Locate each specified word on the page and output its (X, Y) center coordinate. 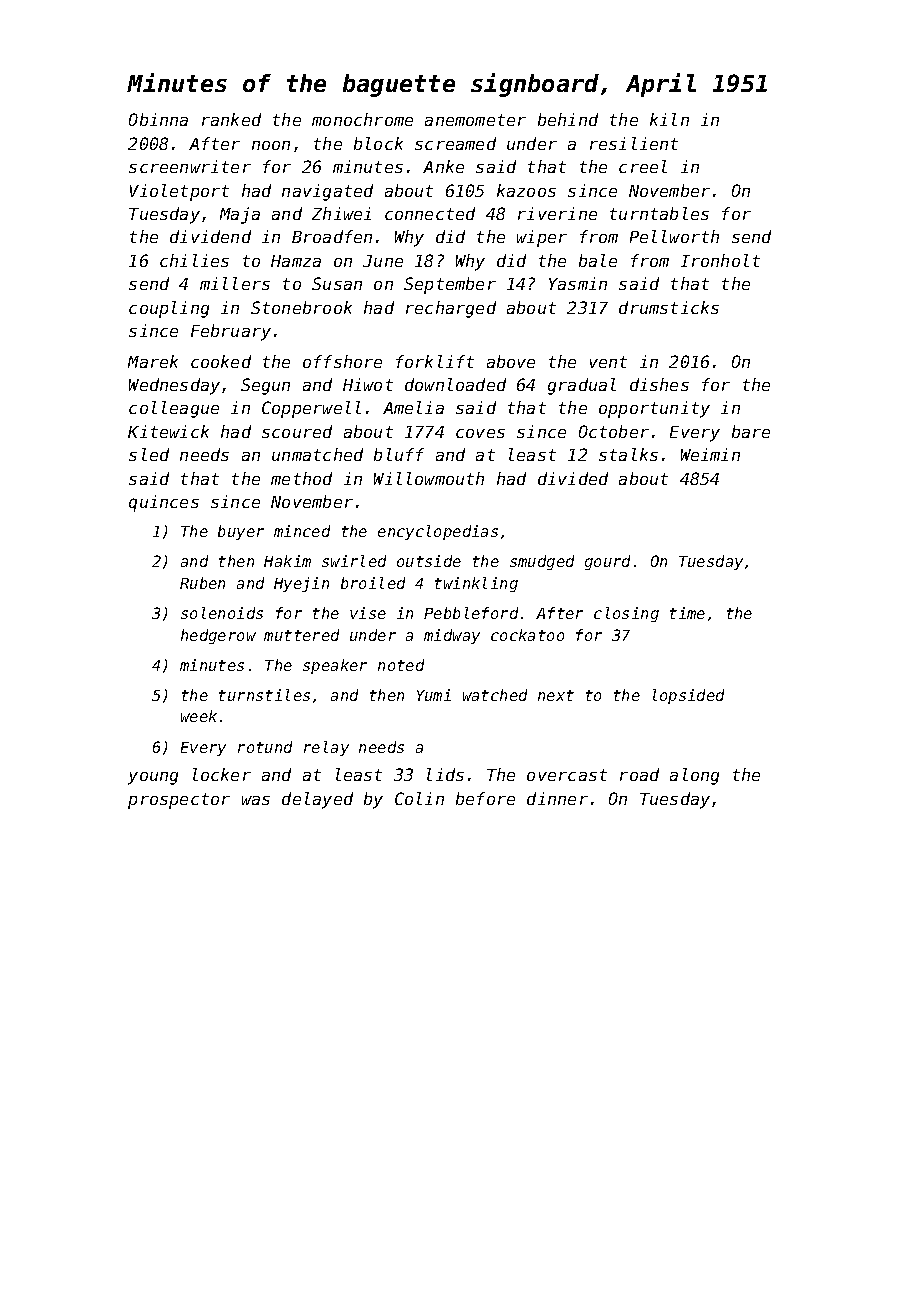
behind (568, 119)
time (687, 613)
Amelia (413, 407)
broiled (373, 583)
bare (751, 431)
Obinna (158, 119)
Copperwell (311, 409)
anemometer (475, 120)
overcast (567, 775)
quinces (164, 503)
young (153, 778)
